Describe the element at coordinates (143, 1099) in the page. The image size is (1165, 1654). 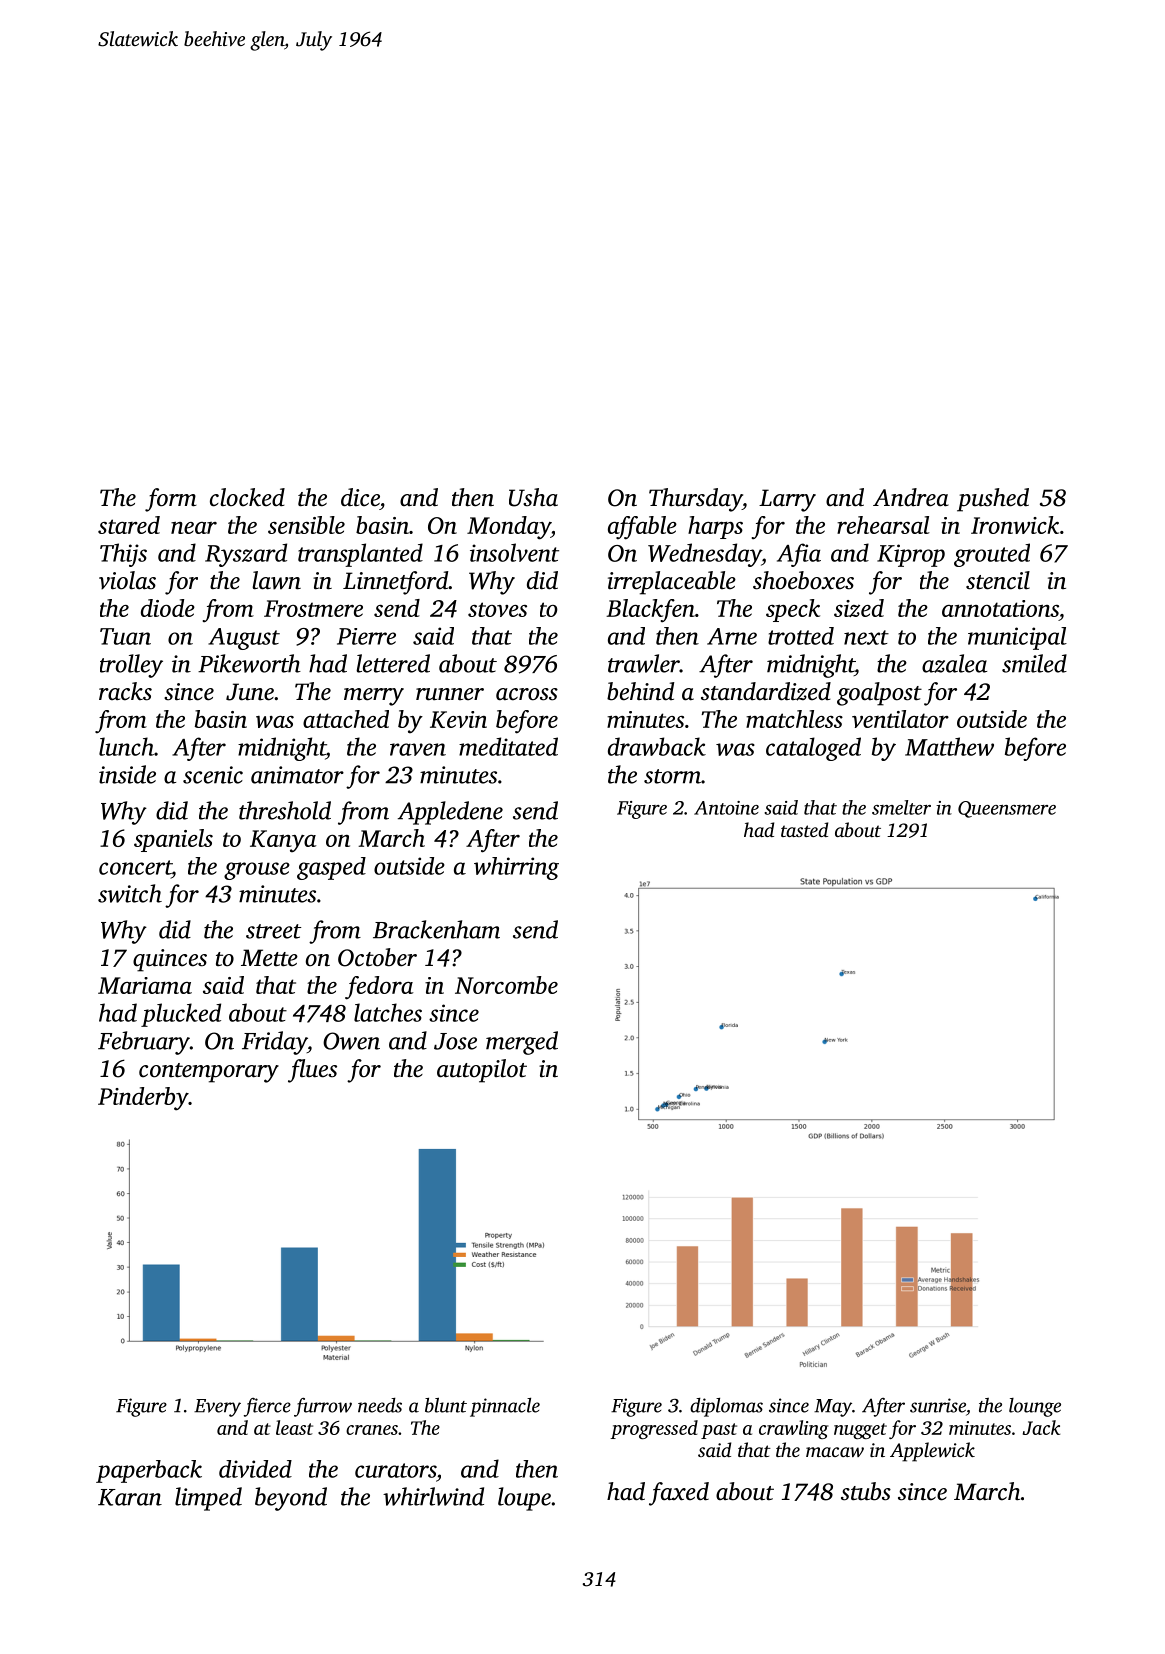
I see `Pinderby` at that location.
